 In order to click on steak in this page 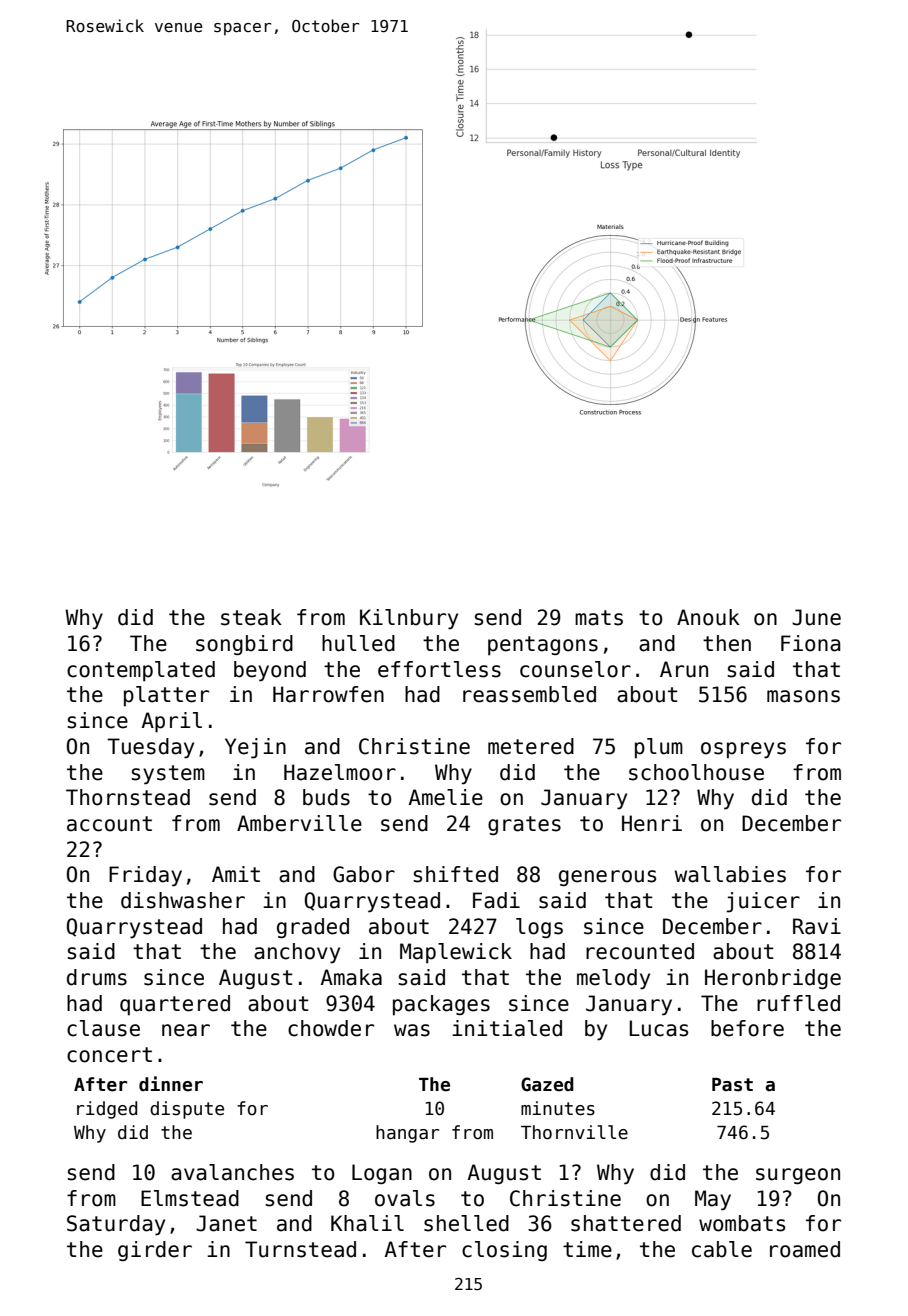, I will do `click(251, 617)`.
